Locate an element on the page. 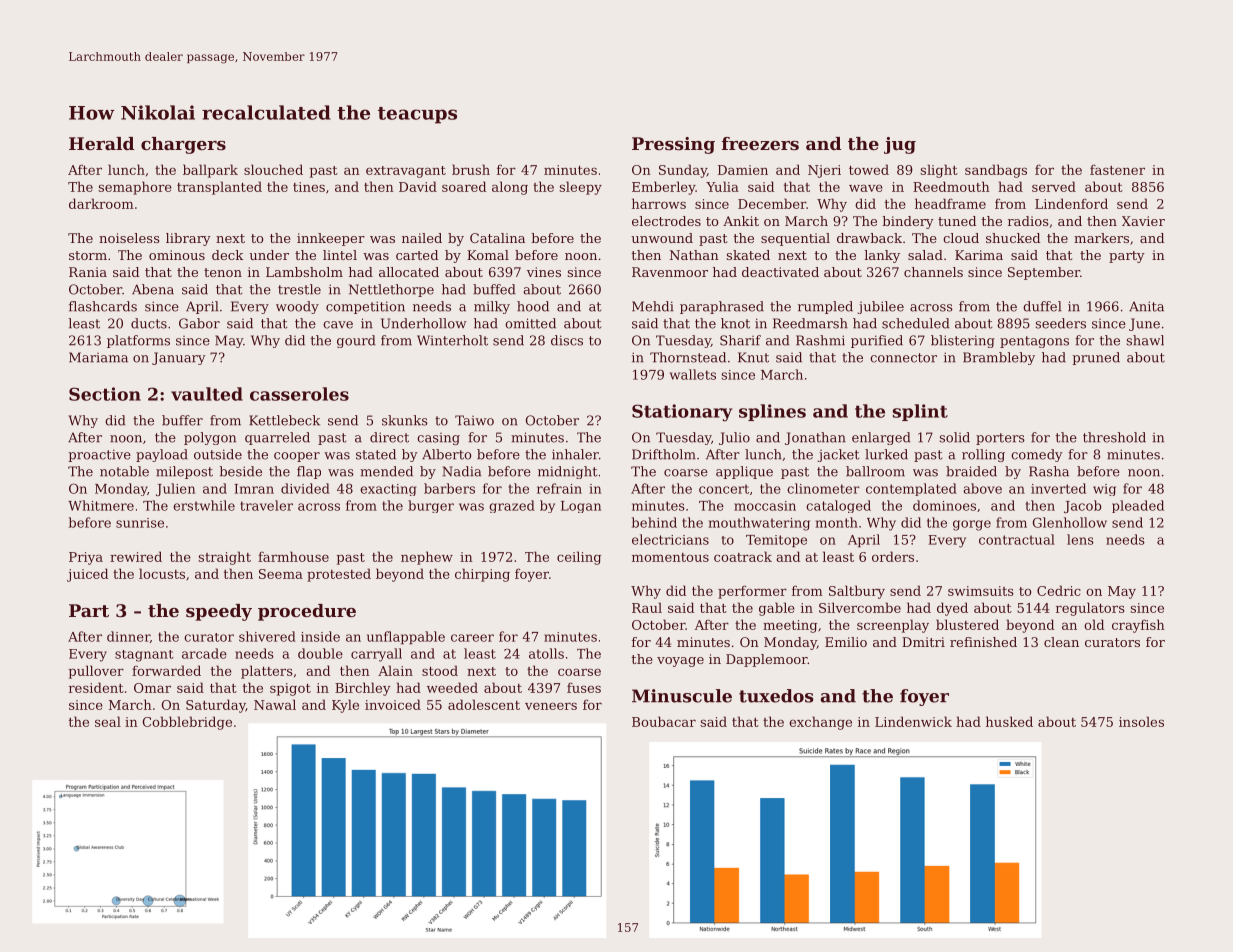  Julio is located at coordinates (734, 438).
